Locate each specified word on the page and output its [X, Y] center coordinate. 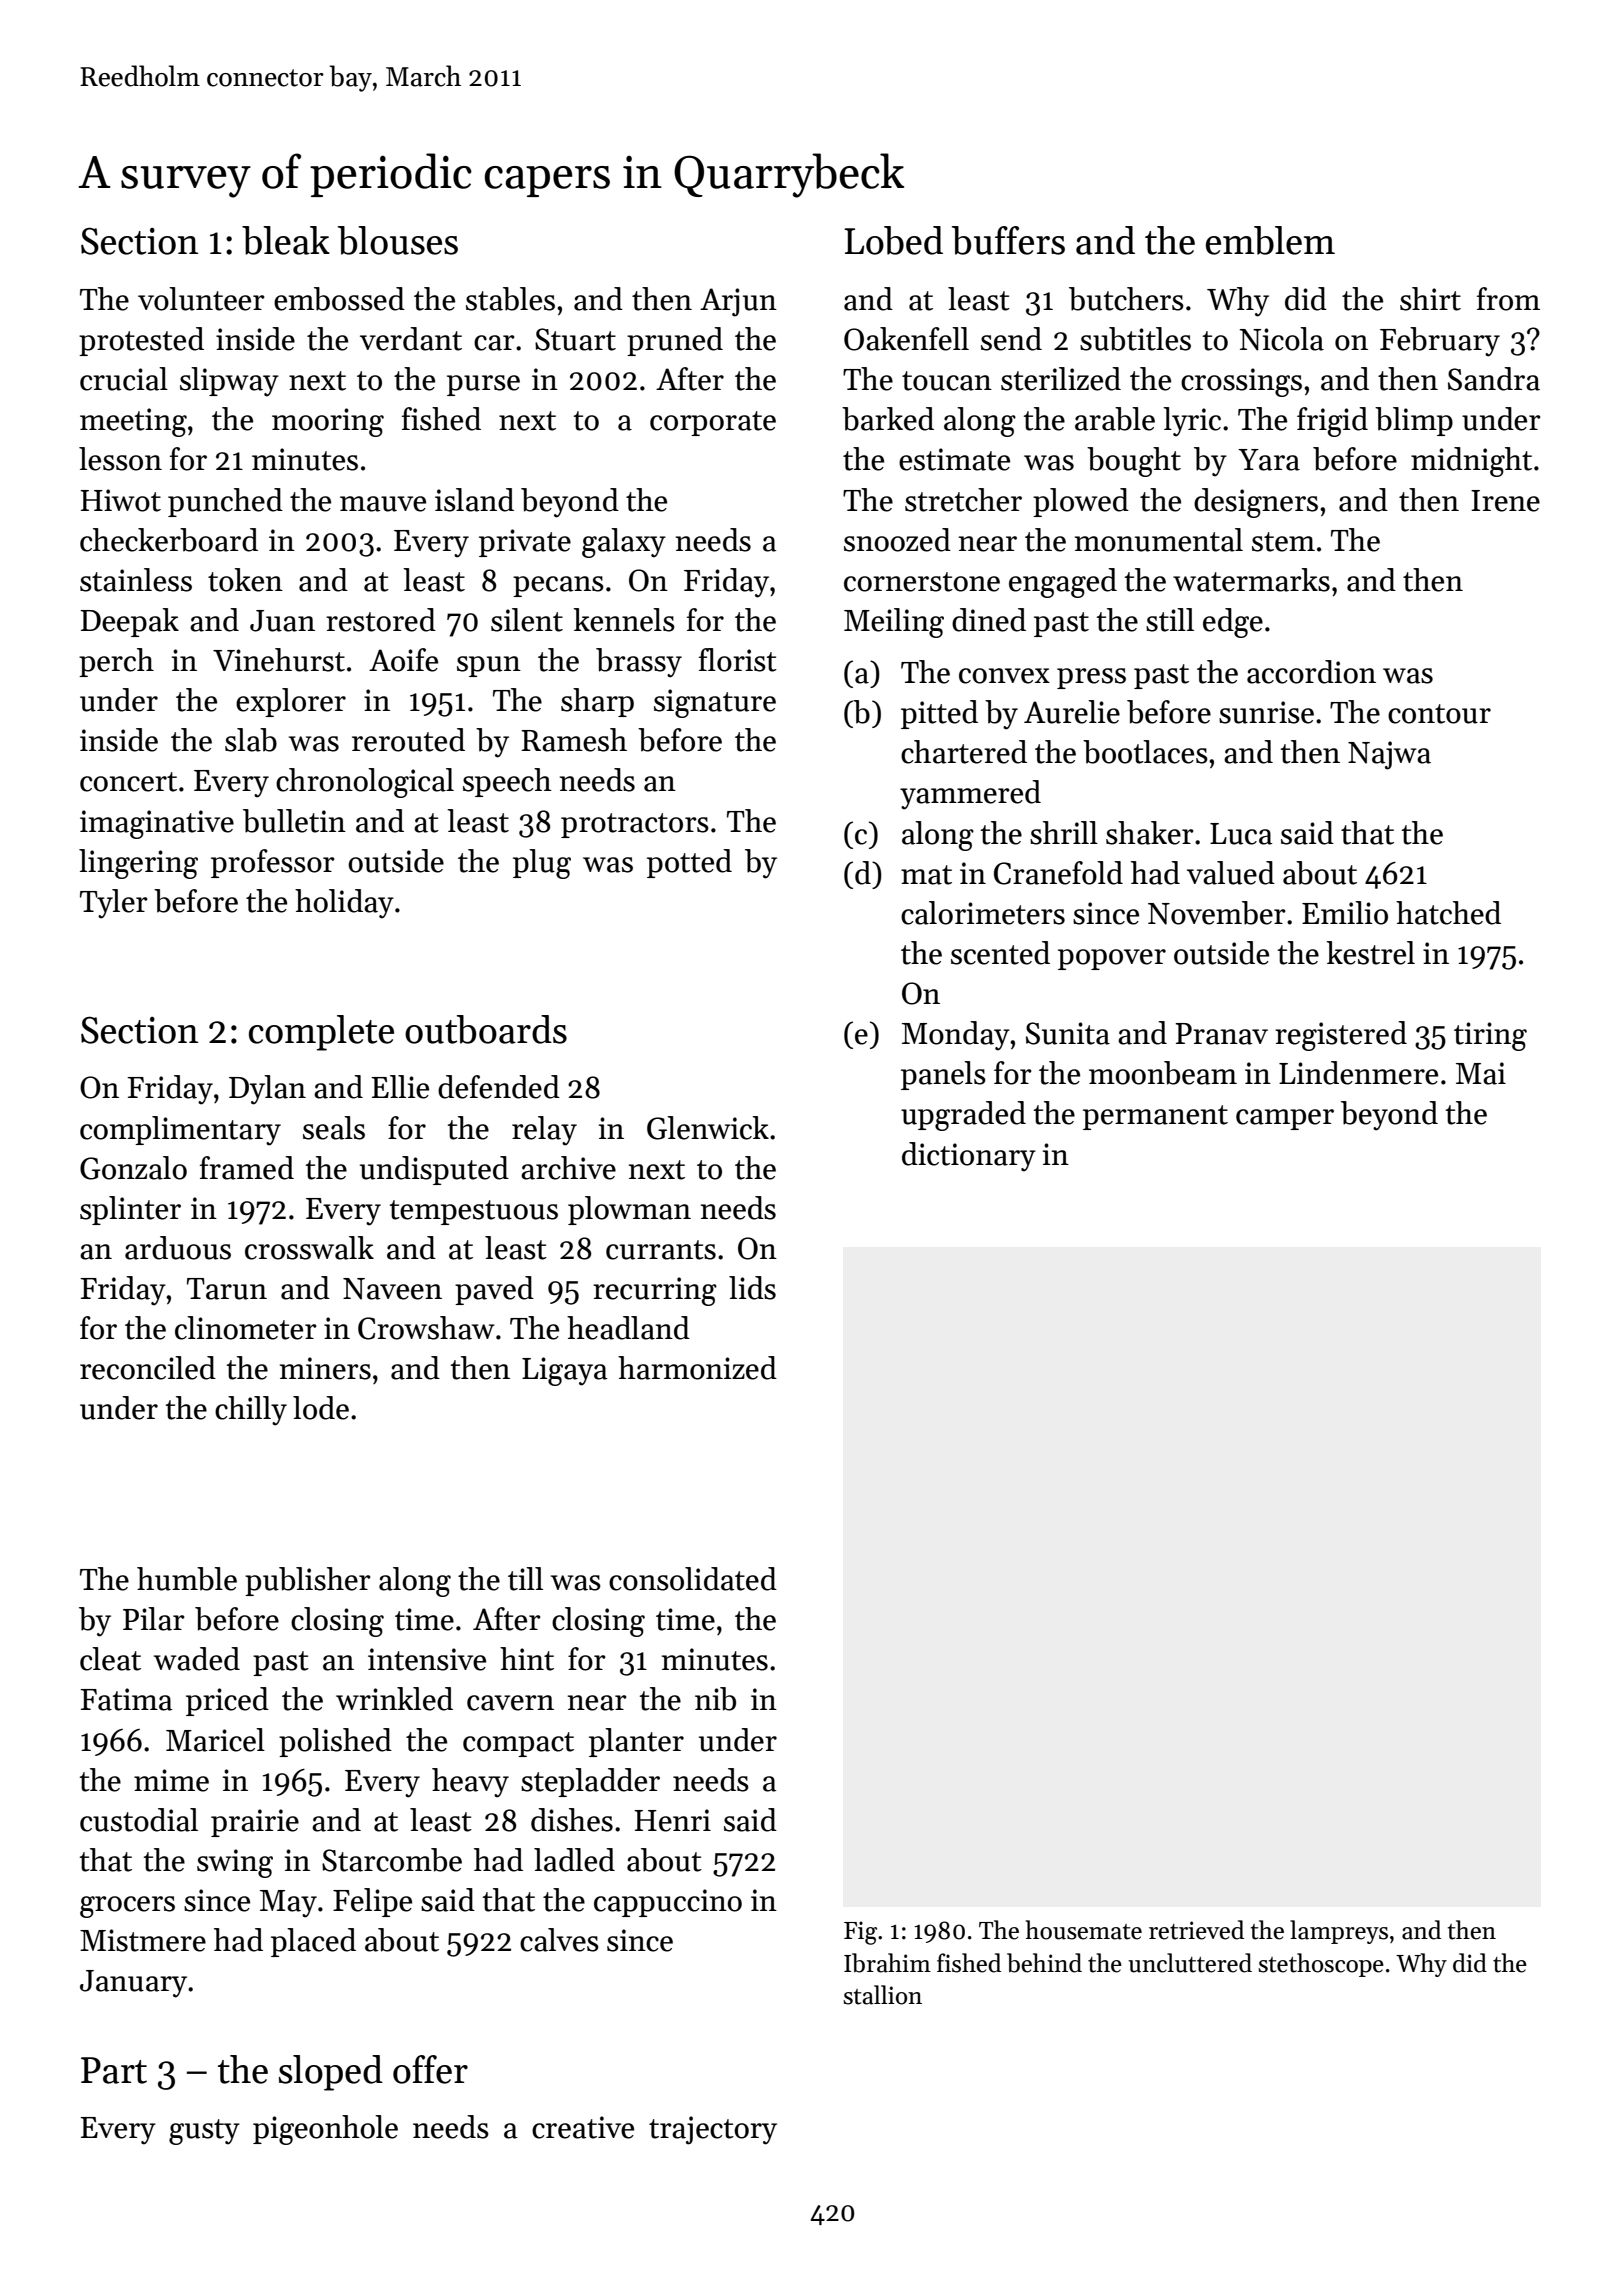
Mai [1481, 1073]
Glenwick [708, 1128]
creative [583, 2127]
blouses [398, 240]
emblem [1270, 240]
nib [715, 1699]
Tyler [114, 904]
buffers [1008, 240]
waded [197, 1659]
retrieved [1196, 1930]
